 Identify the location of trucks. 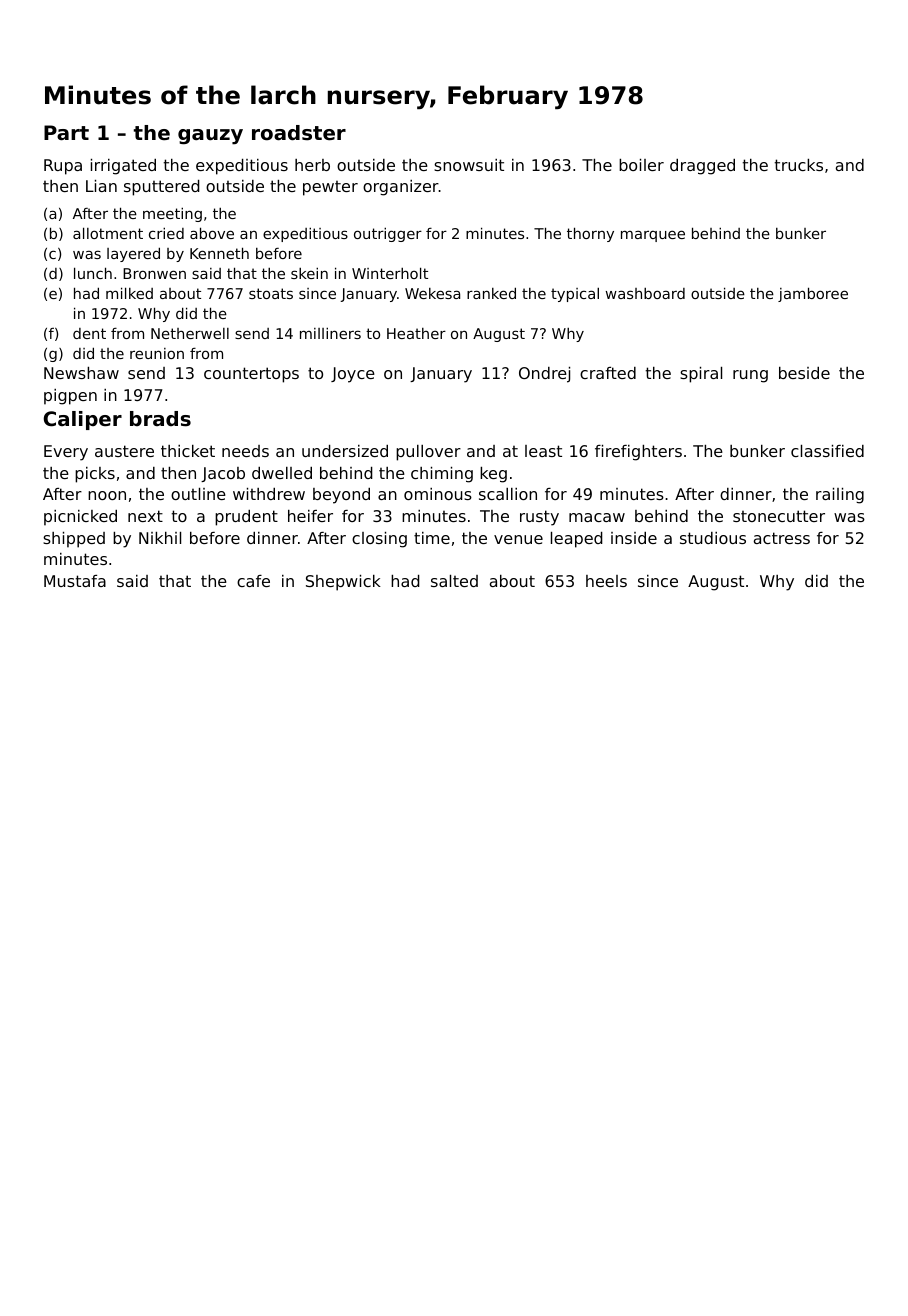
(798, 165).
